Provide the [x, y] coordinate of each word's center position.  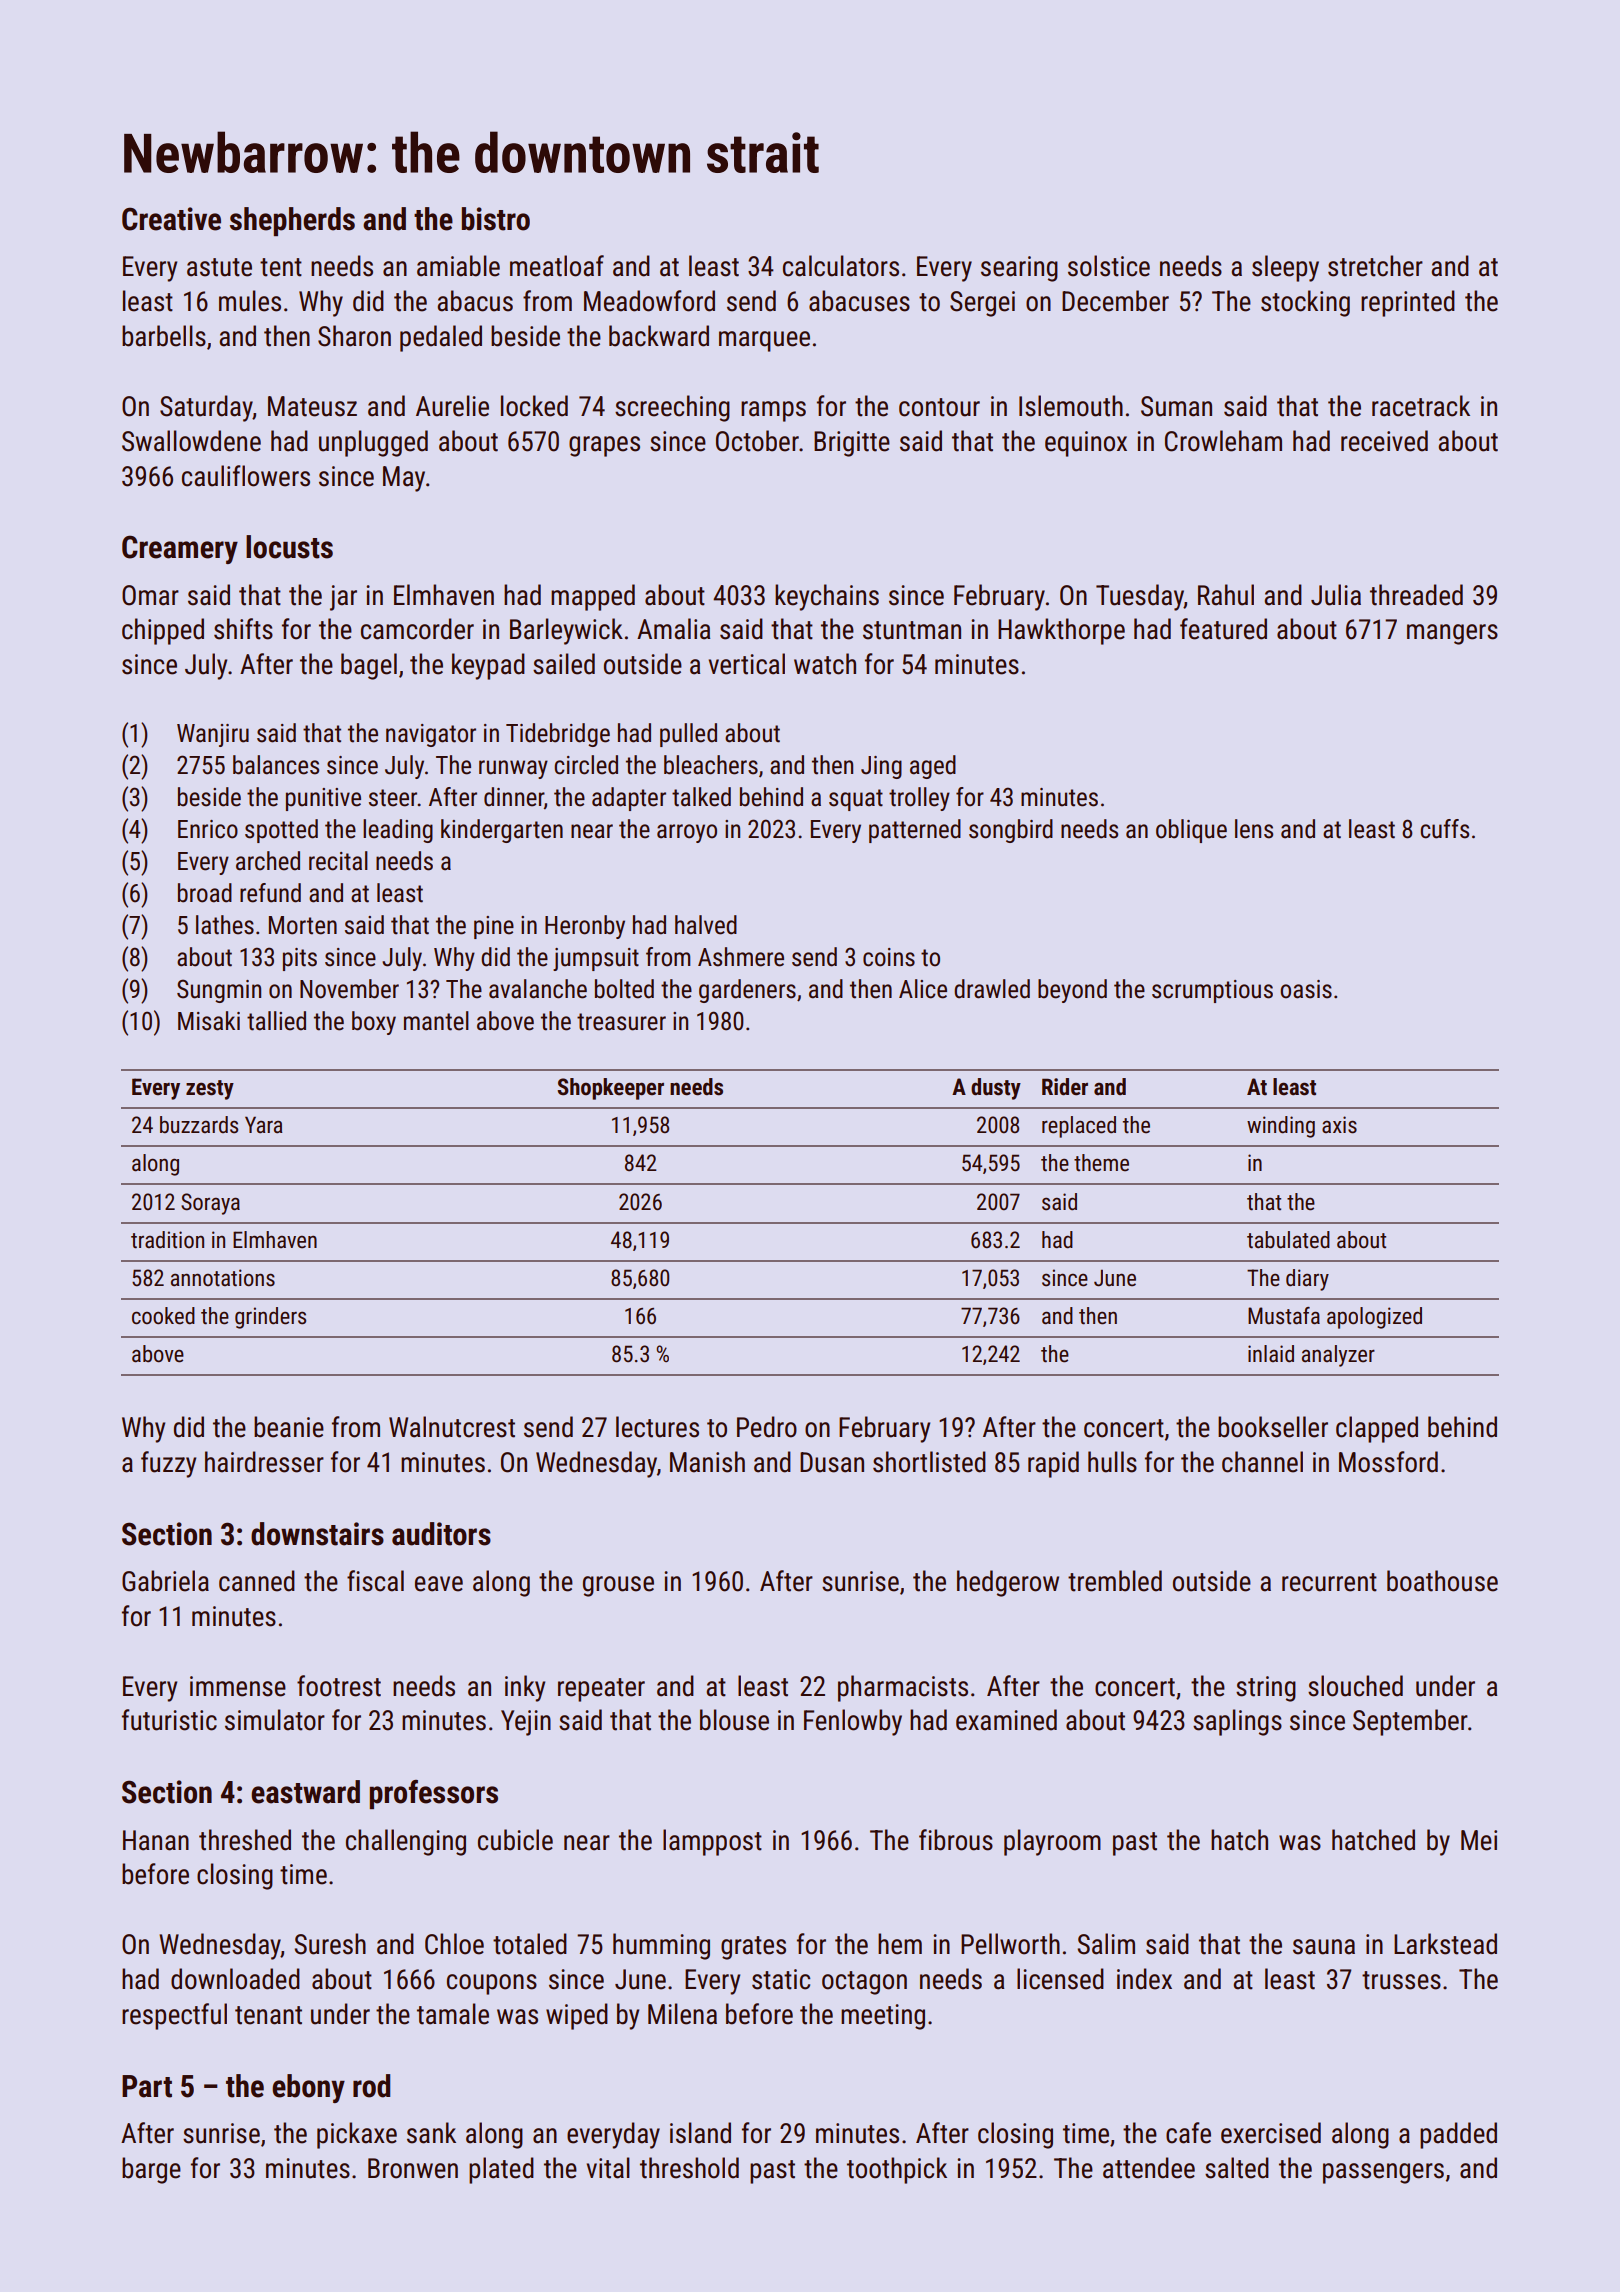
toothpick [897, 2170]
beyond [1072, 991]
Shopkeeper [610, 1089]
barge [151, 2170]
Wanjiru [213, 735]
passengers [1383, 2173]
